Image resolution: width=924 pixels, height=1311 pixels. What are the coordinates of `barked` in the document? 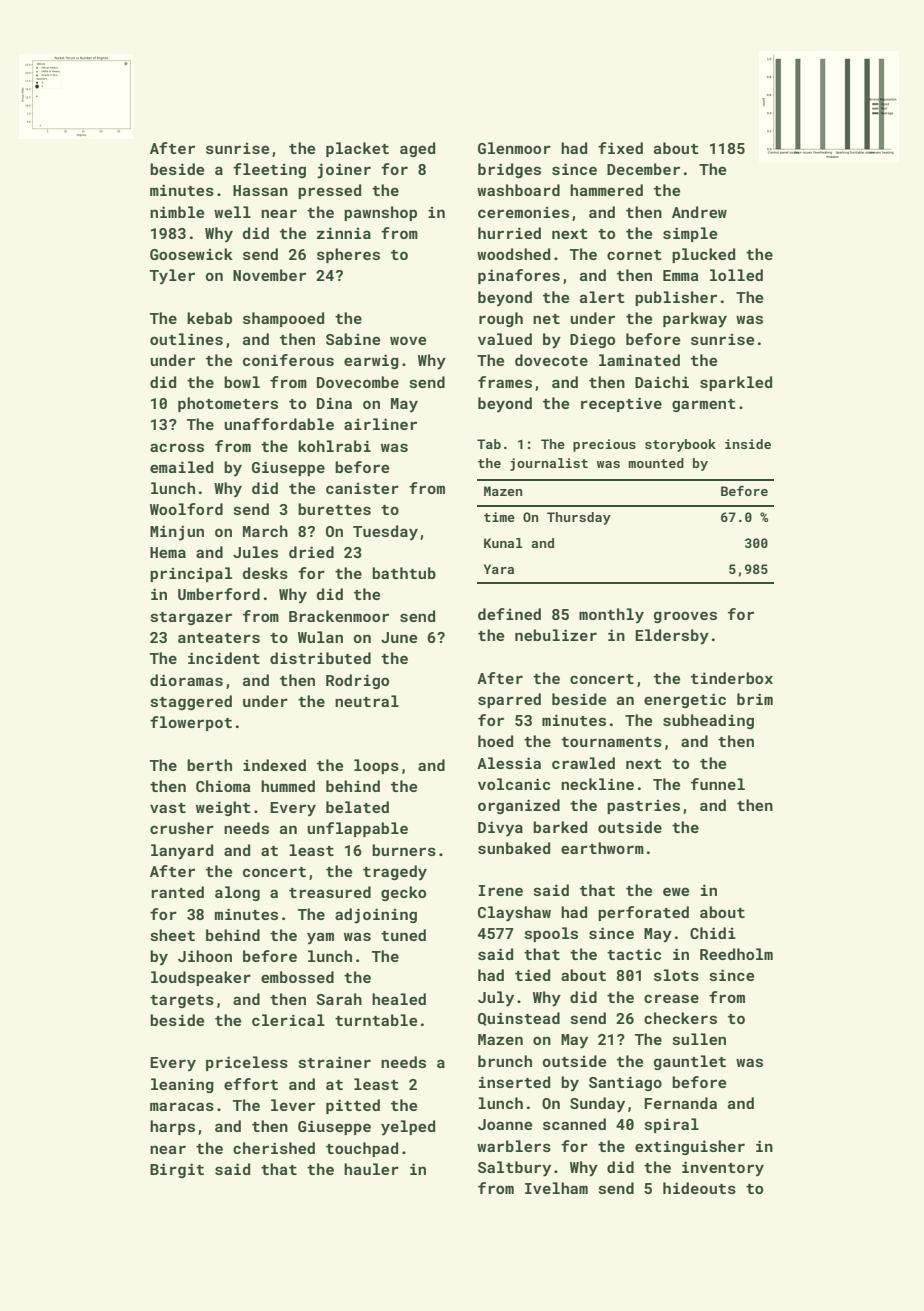 It's located at (560, 827).
